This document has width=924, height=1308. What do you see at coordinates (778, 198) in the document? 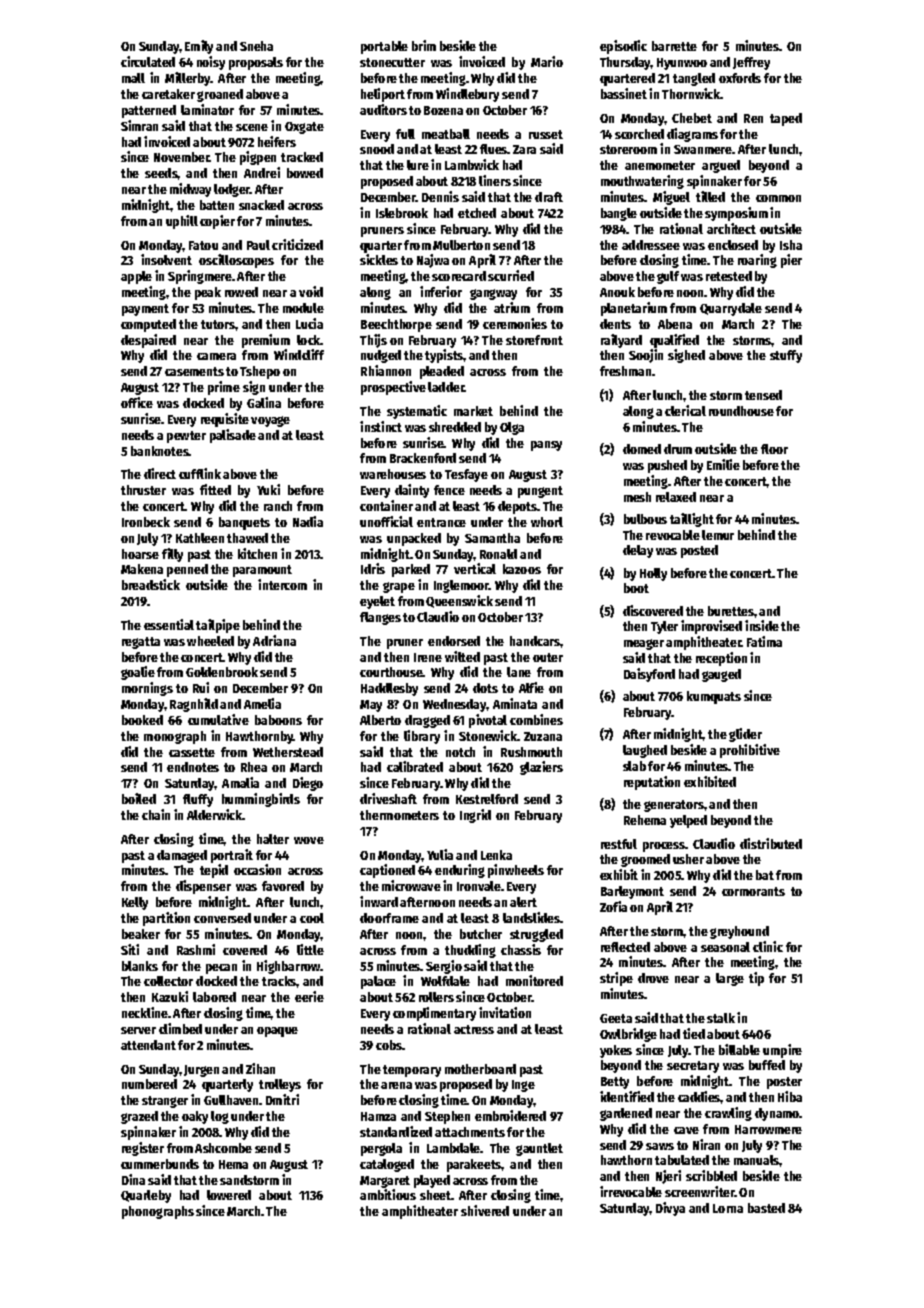
I see `common` at bounding box center [778, 198].
